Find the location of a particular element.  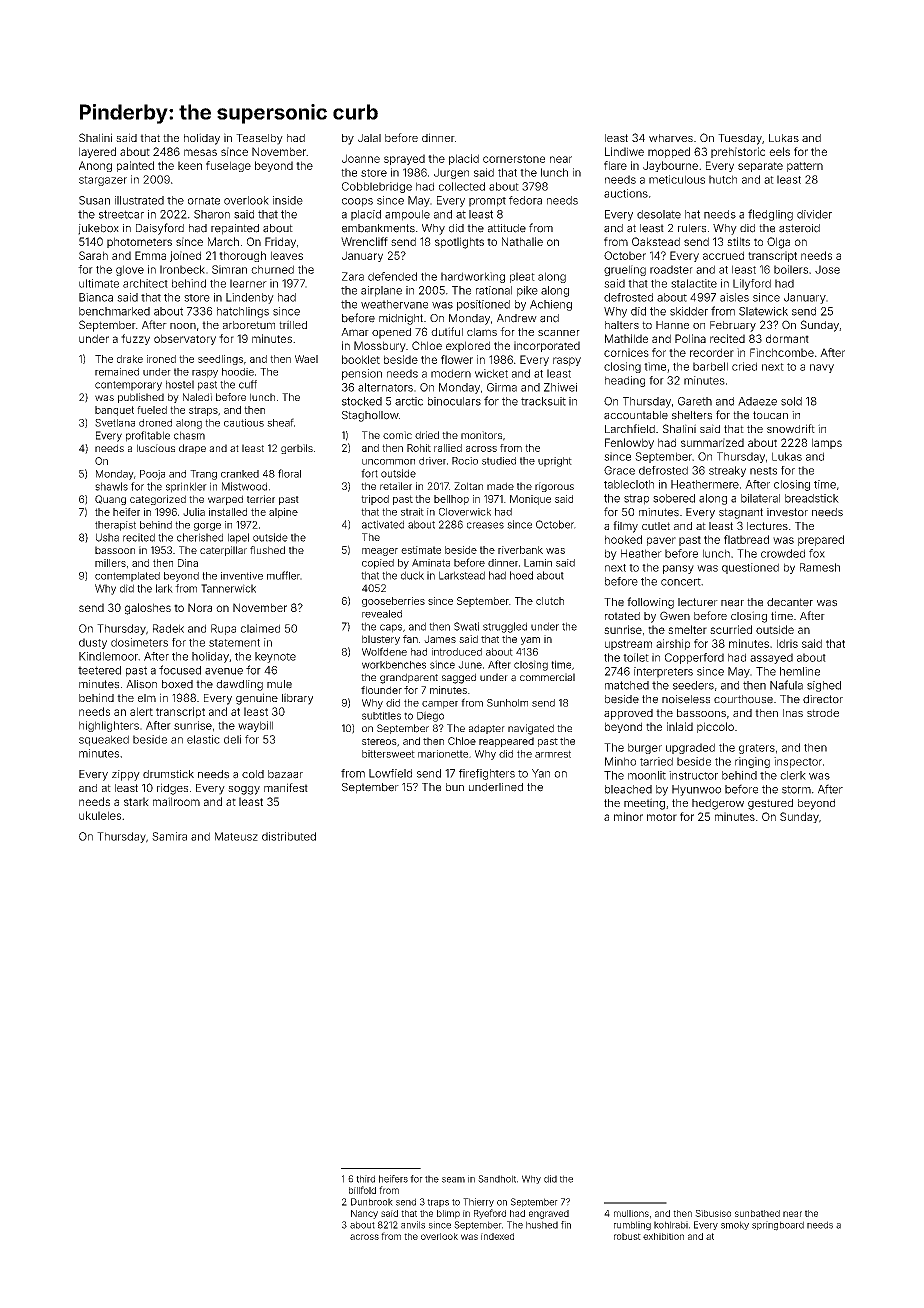

library is located at coordinates (297, 699).
